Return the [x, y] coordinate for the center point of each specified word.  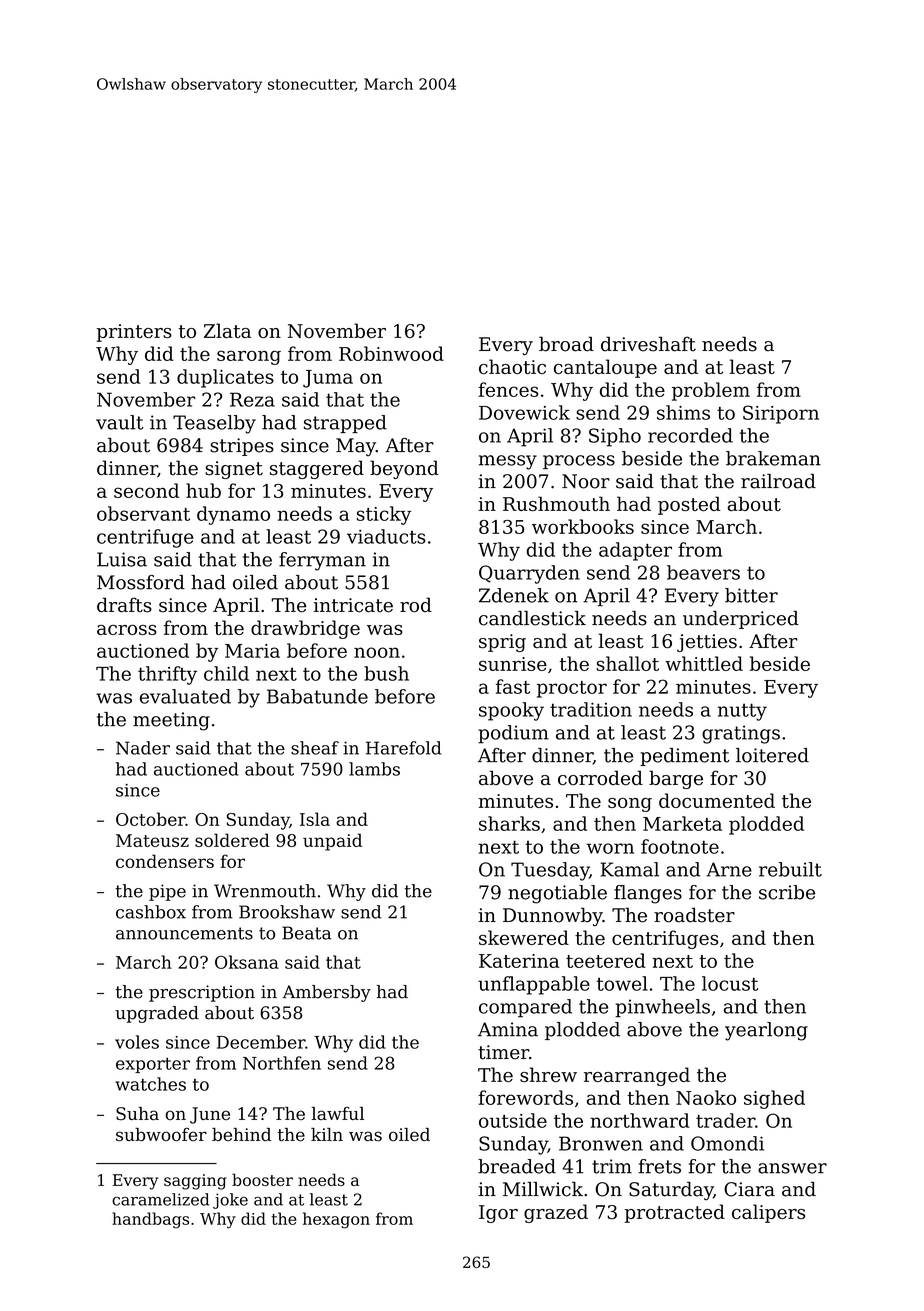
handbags [150, 1220]
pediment [684, 757]
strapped [345, 424]
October [150, 819]
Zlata [227, 330]
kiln [327, 1134]
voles [137, 1042]
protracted [675, 1213]
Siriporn [781, 414]
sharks [509, 823]
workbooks [583, 526]
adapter [635, 551]
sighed [774, 1099]
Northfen [282, 1063]
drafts [124, 605]
